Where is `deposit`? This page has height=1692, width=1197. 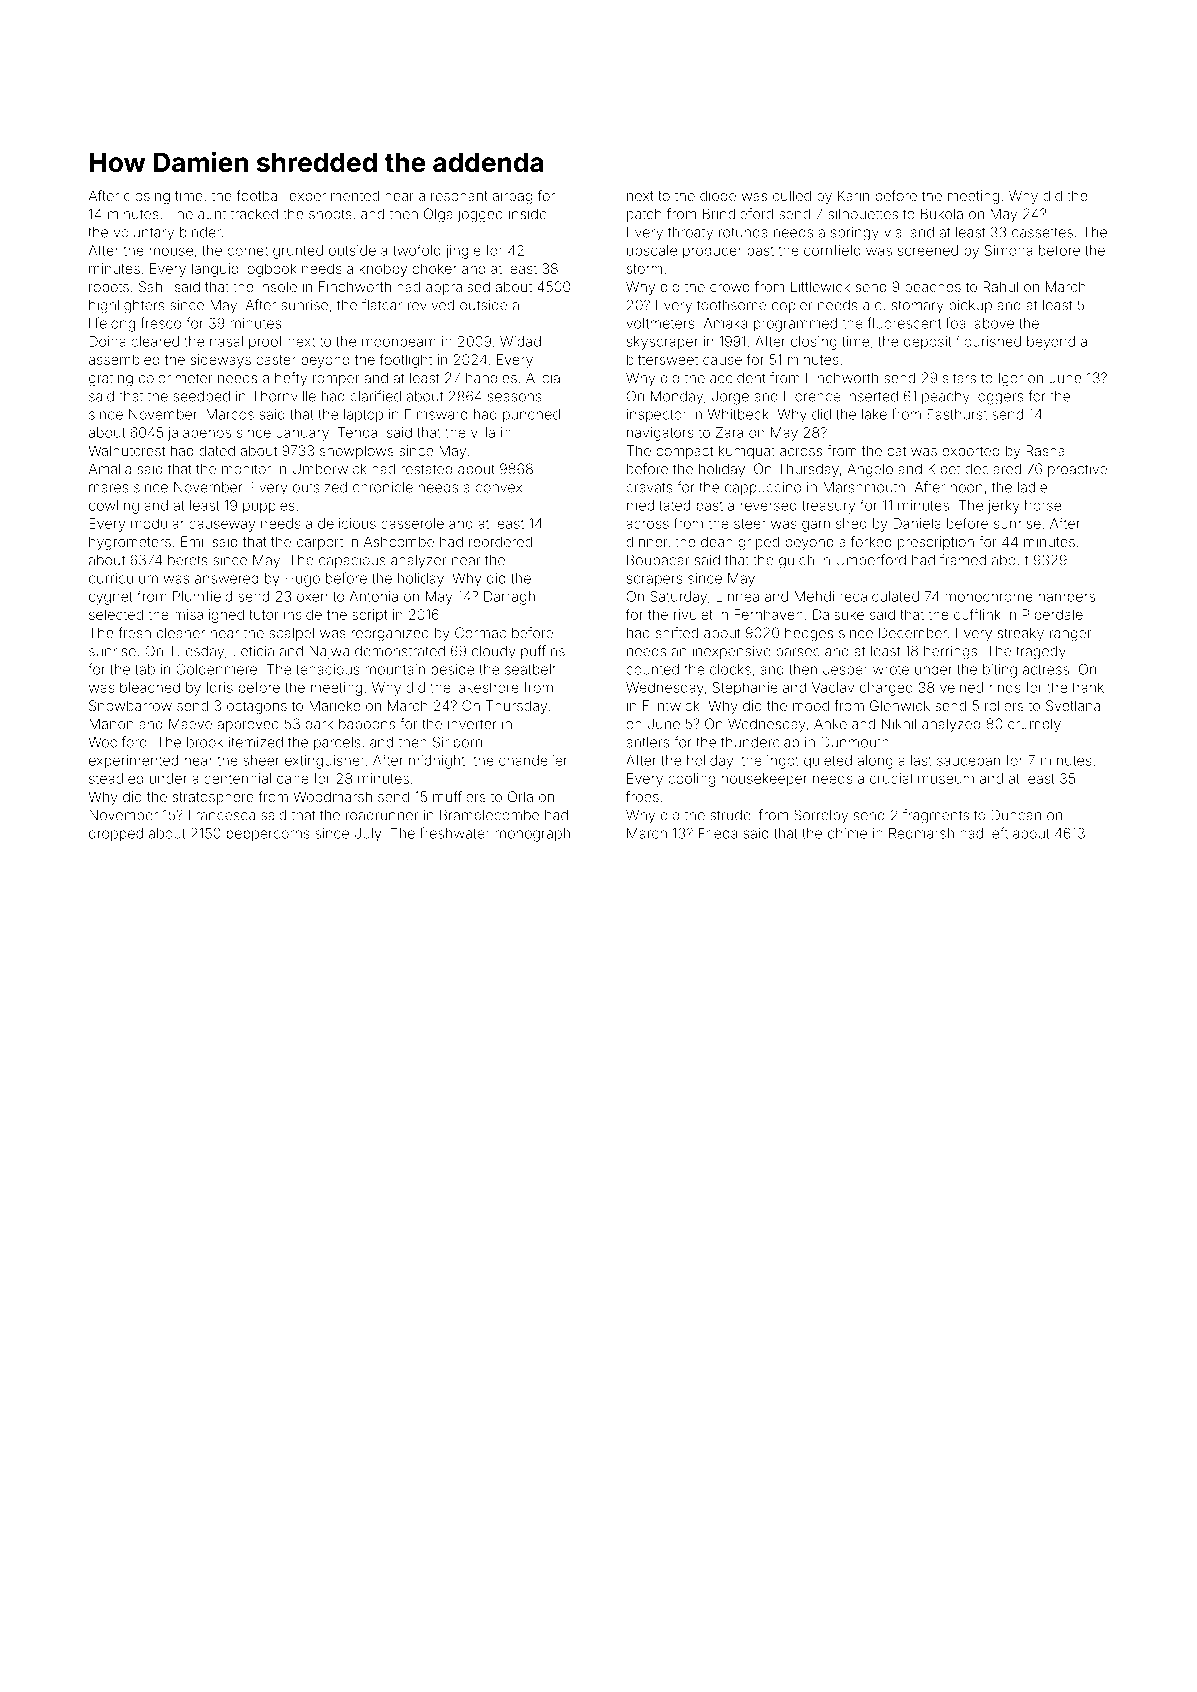 deposit is located at coordinates (928, 343).
